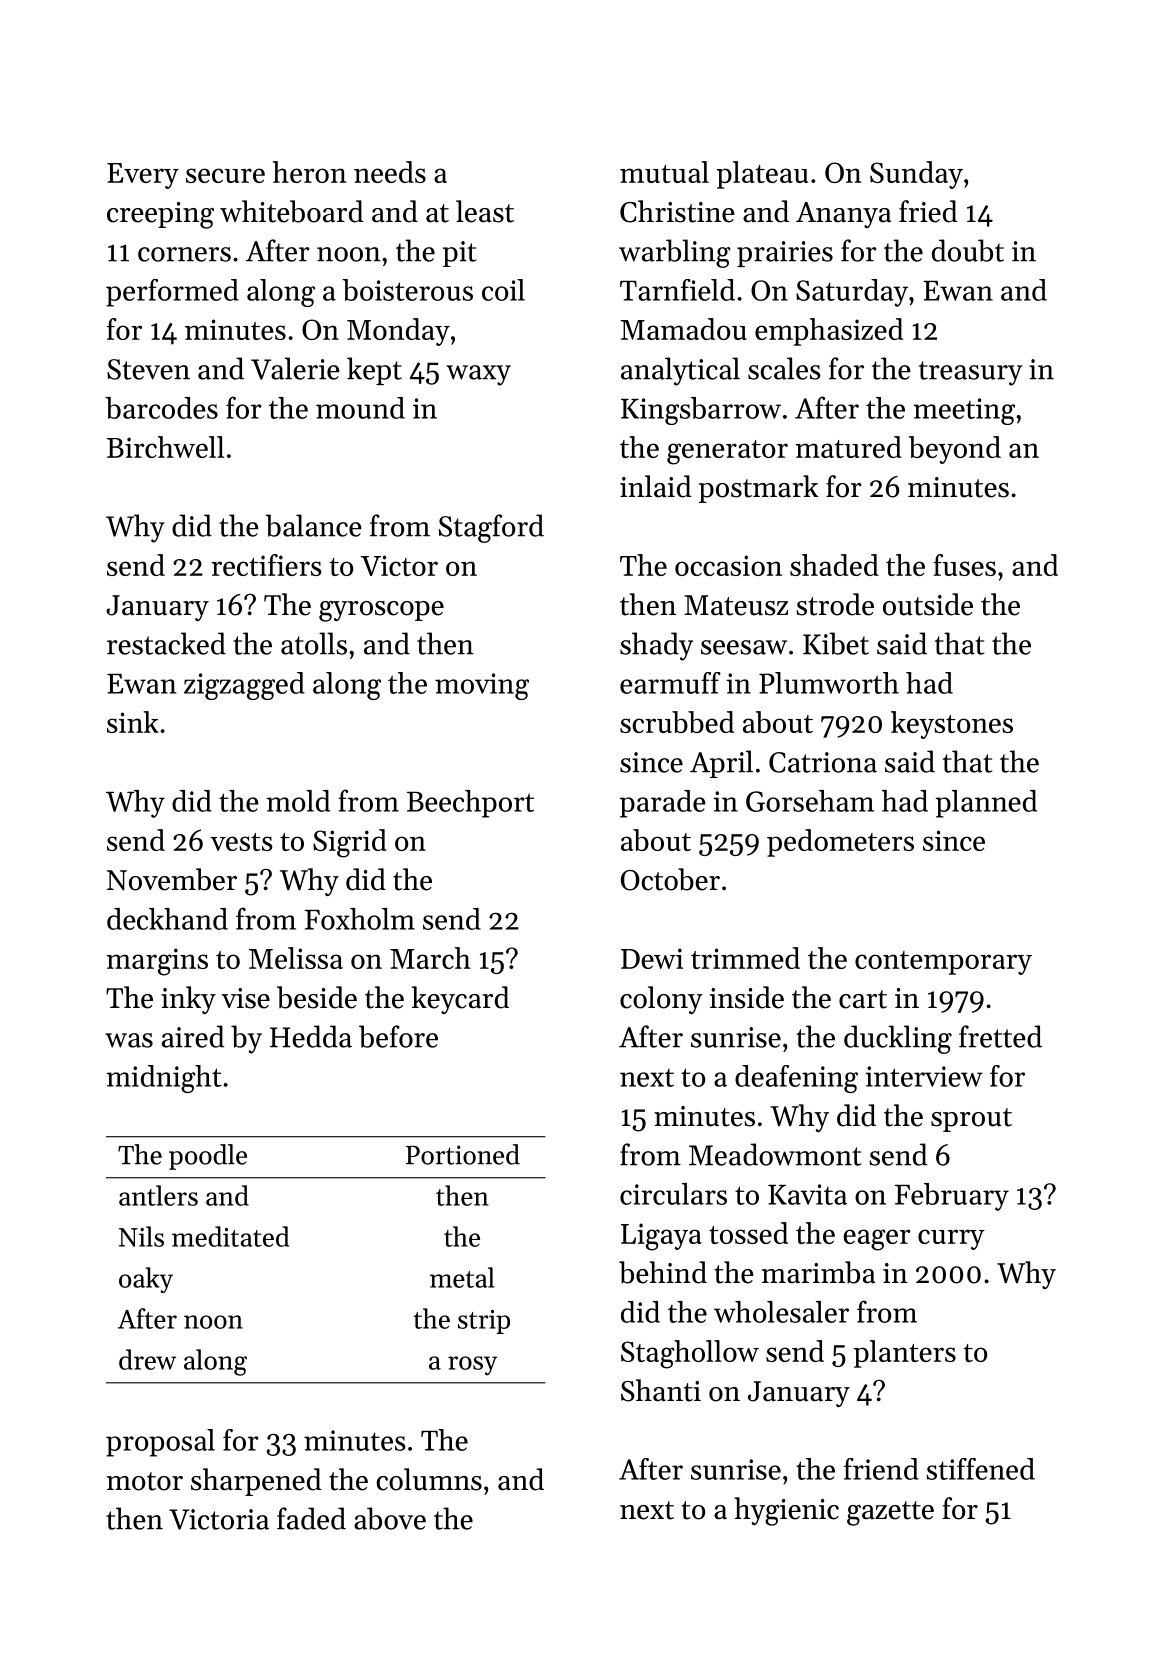 This screenshot has width=1165, height=1654. Describe the element at coordinates (172, 293) in the screenshot. I see `performed` at that location.
